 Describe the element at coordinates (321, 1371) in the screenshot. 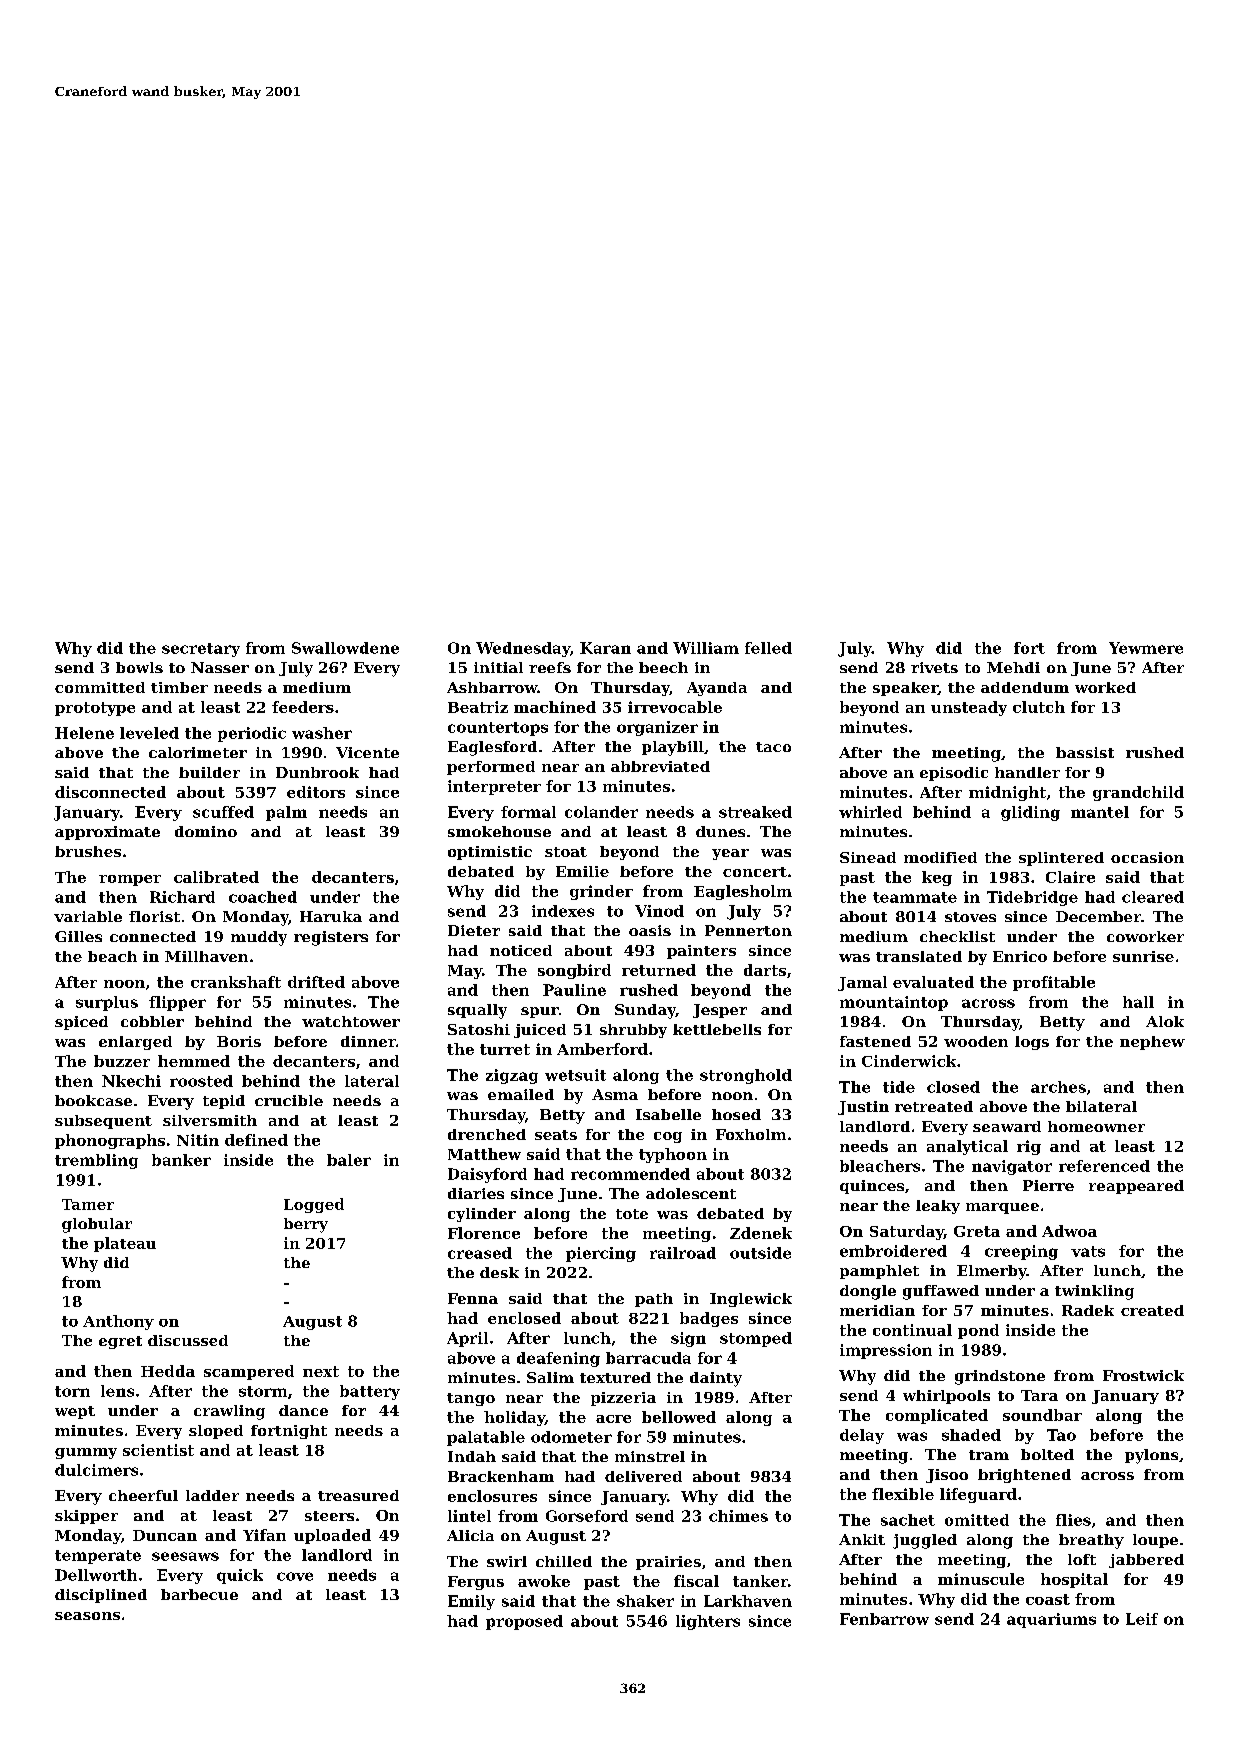

I see `next` at that location.
